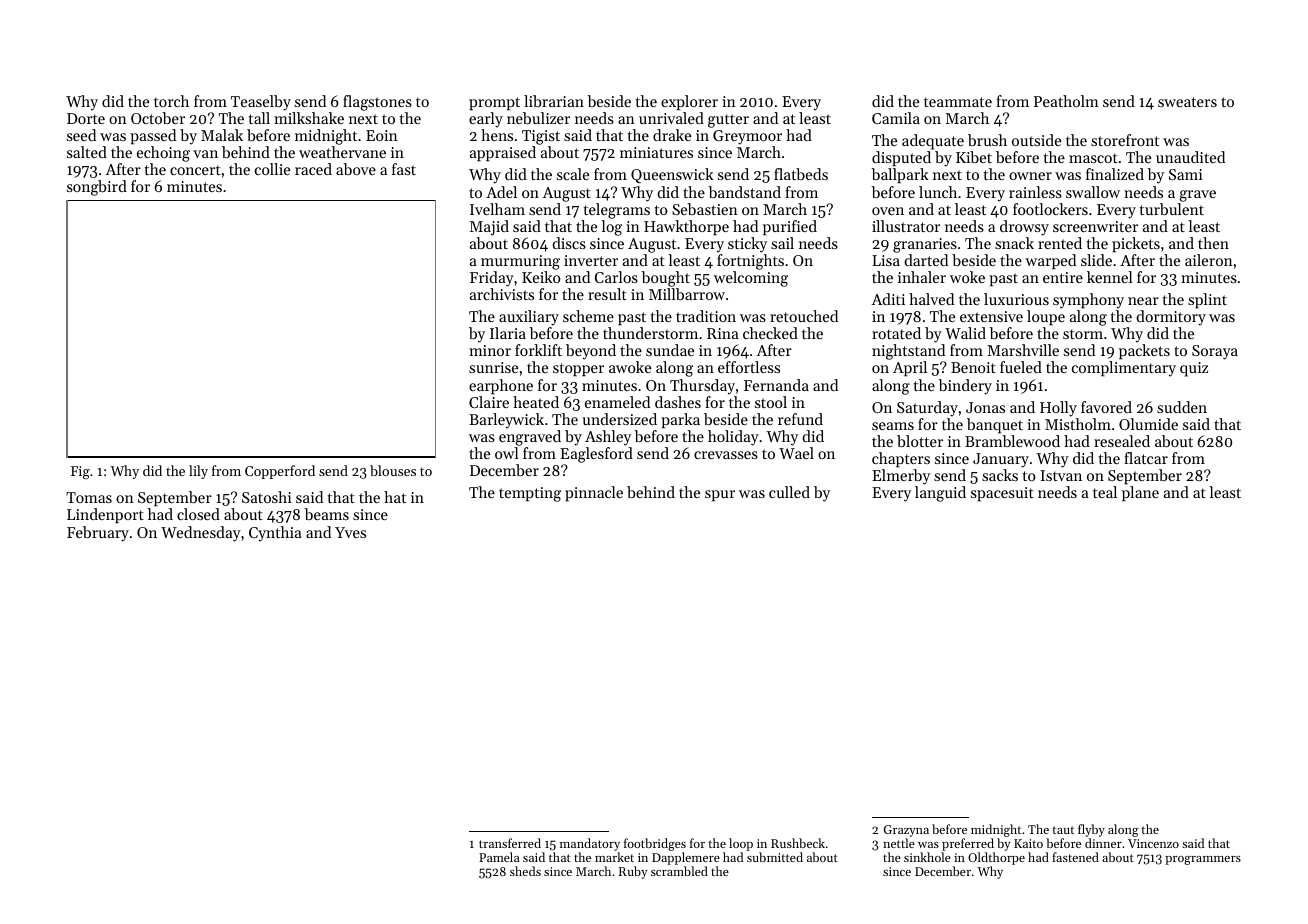  Describe the element at coordinates (171, 101) in the screenshot. I see `torch` at that location.
